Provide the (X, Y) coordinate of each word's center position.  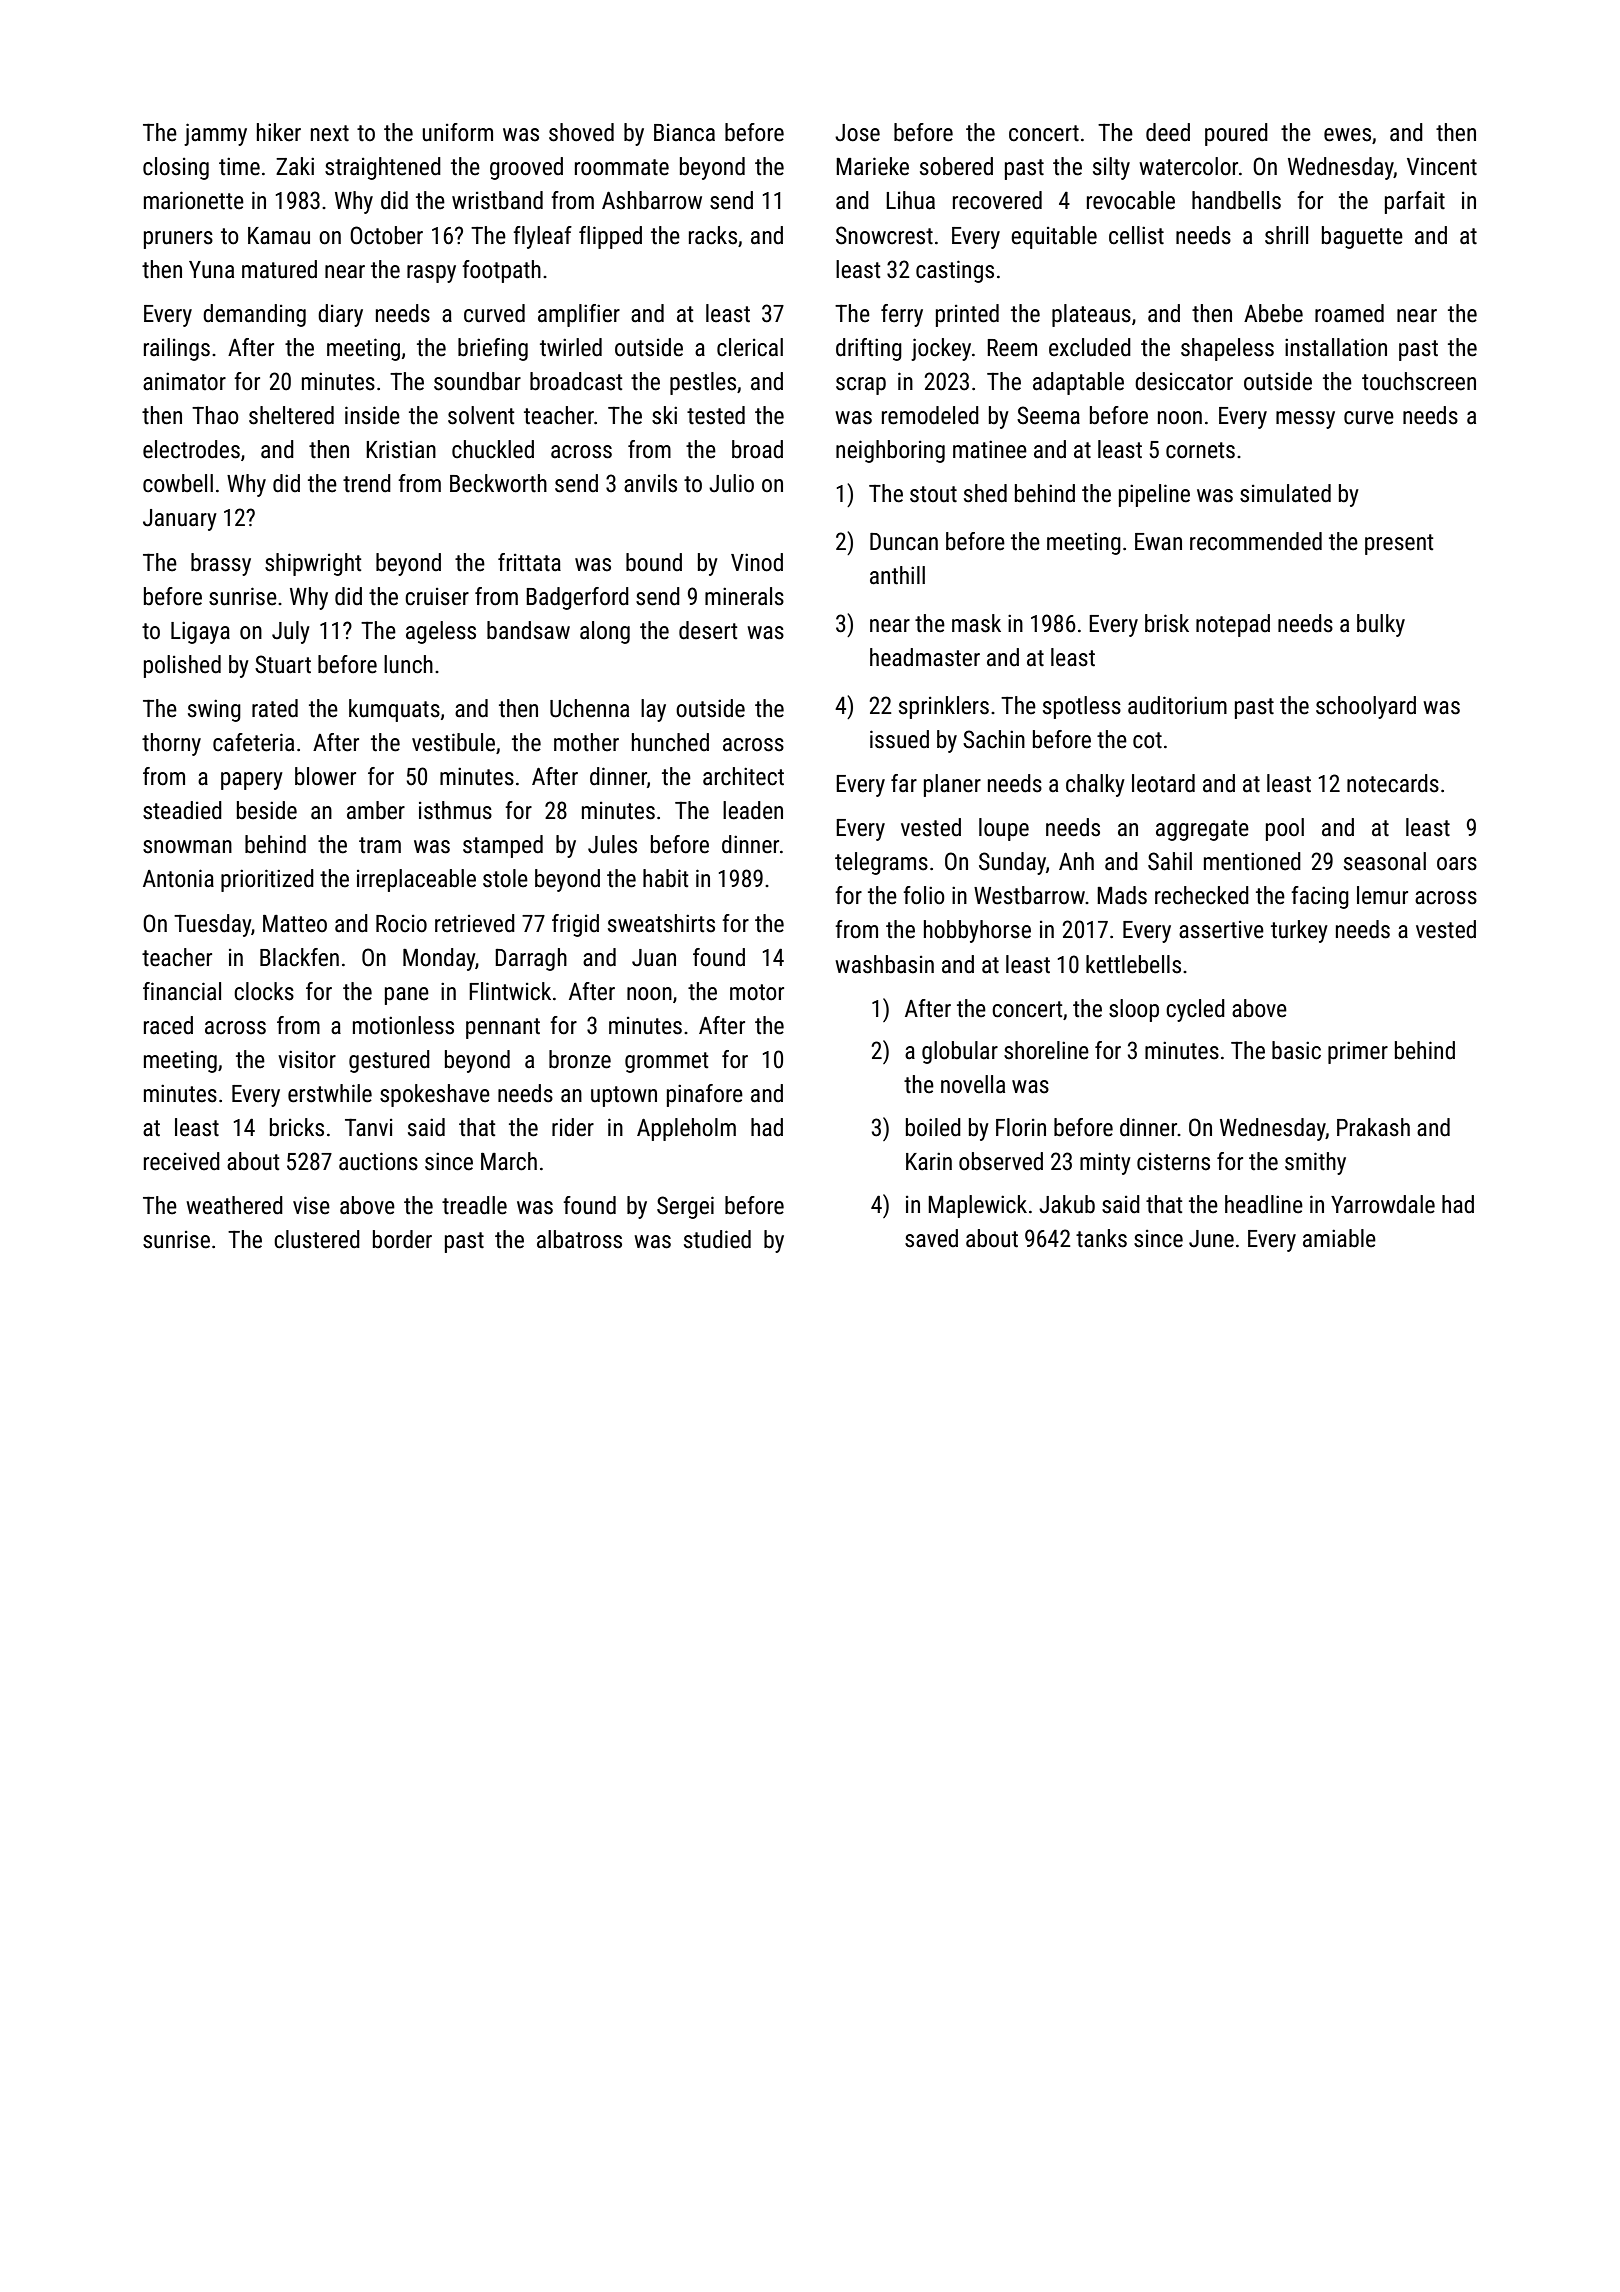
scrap (861, 386)
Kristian (401, 449)
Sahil (1170, 861)
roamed (1349, 313)
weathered (234, 1205)
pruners (178, 240)
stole (505, 878)
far (904, 783)
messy (1305, 420)
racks (713, 235)
